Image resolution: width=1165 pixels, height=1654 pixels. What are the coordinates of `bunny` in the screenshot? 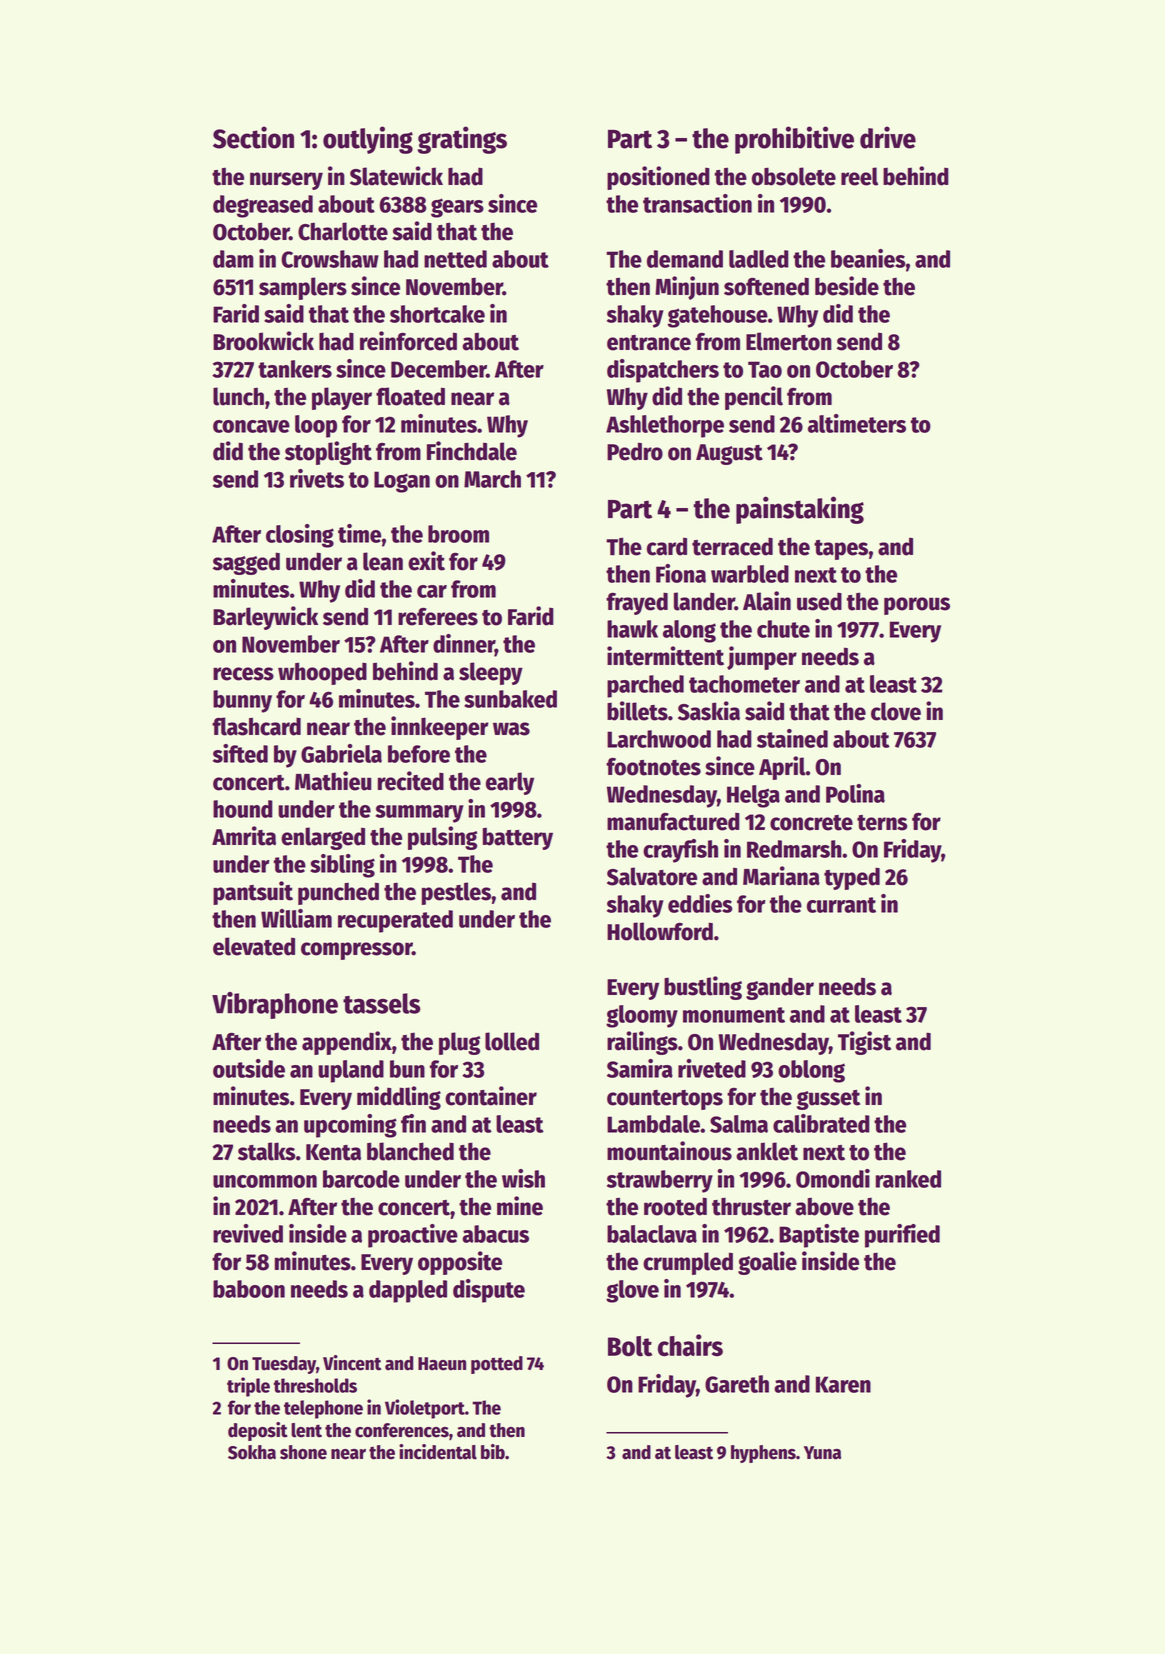 It's located at (242, 701).
